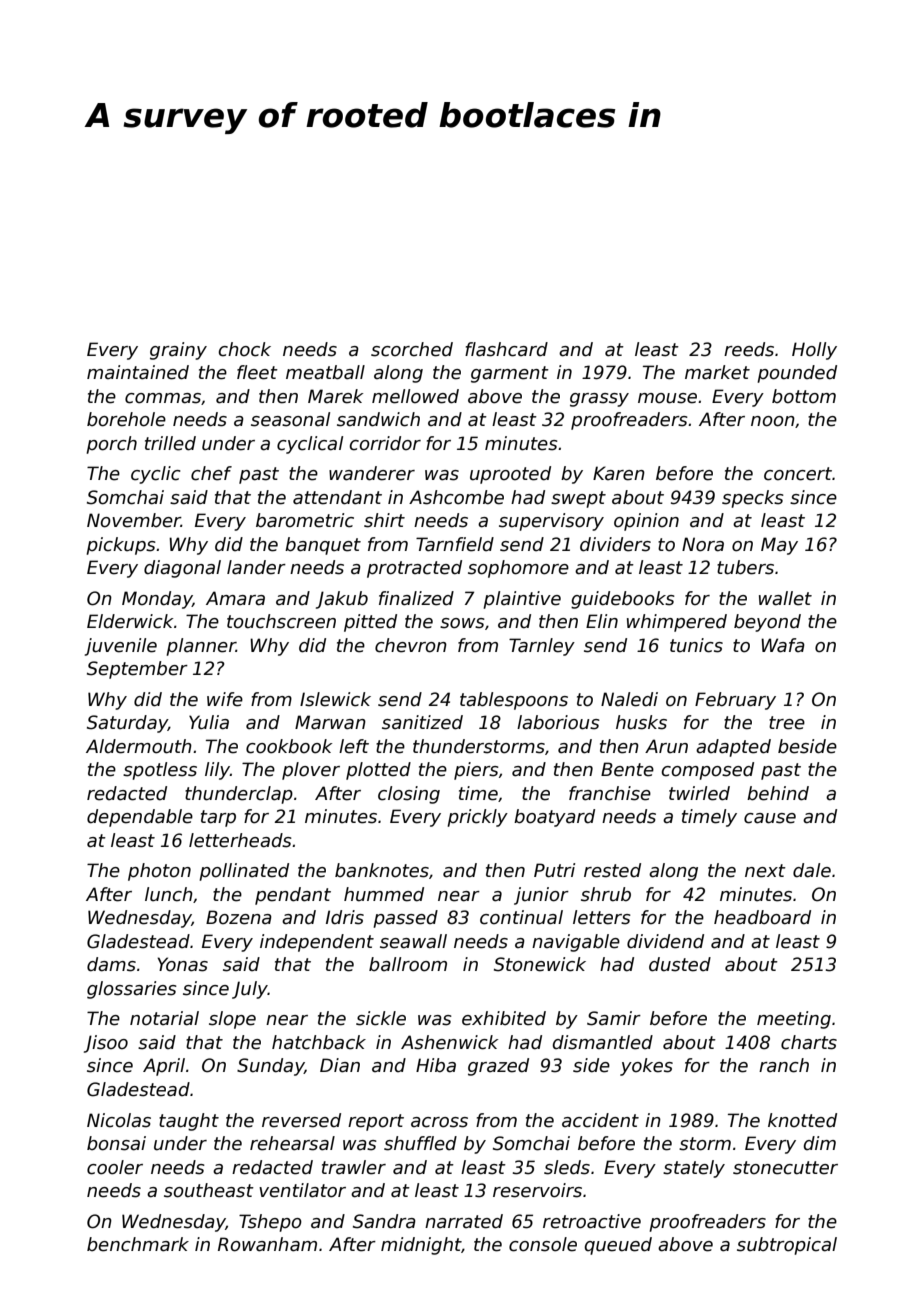 This document has height=1314, width=924. What do you see at coordinates (421, 1246) in the document?
I see `midnight` at bounding box center [421, 1246].
